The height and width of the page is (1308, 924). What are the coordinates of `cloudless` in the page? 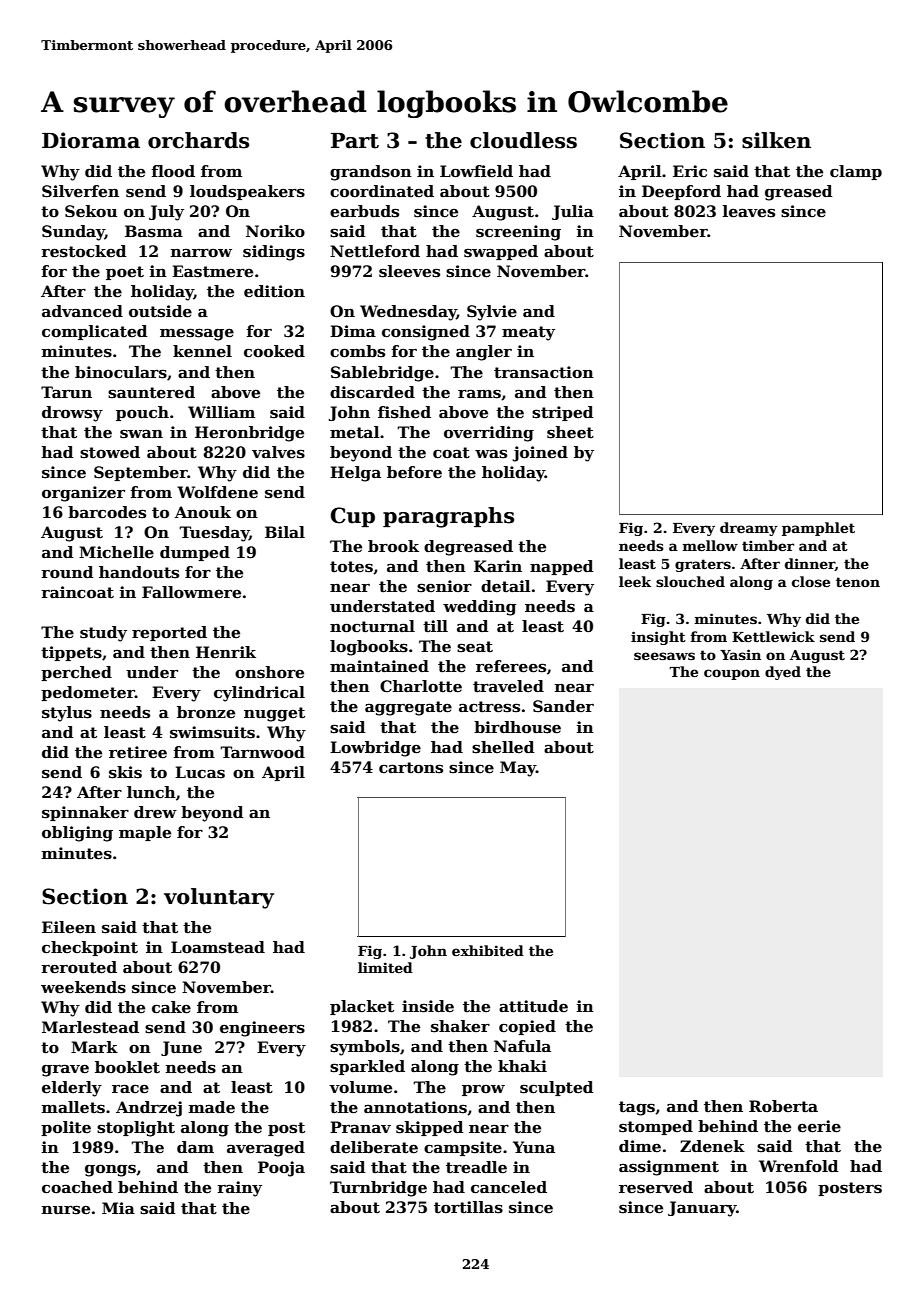 It's located at (523, 140).
